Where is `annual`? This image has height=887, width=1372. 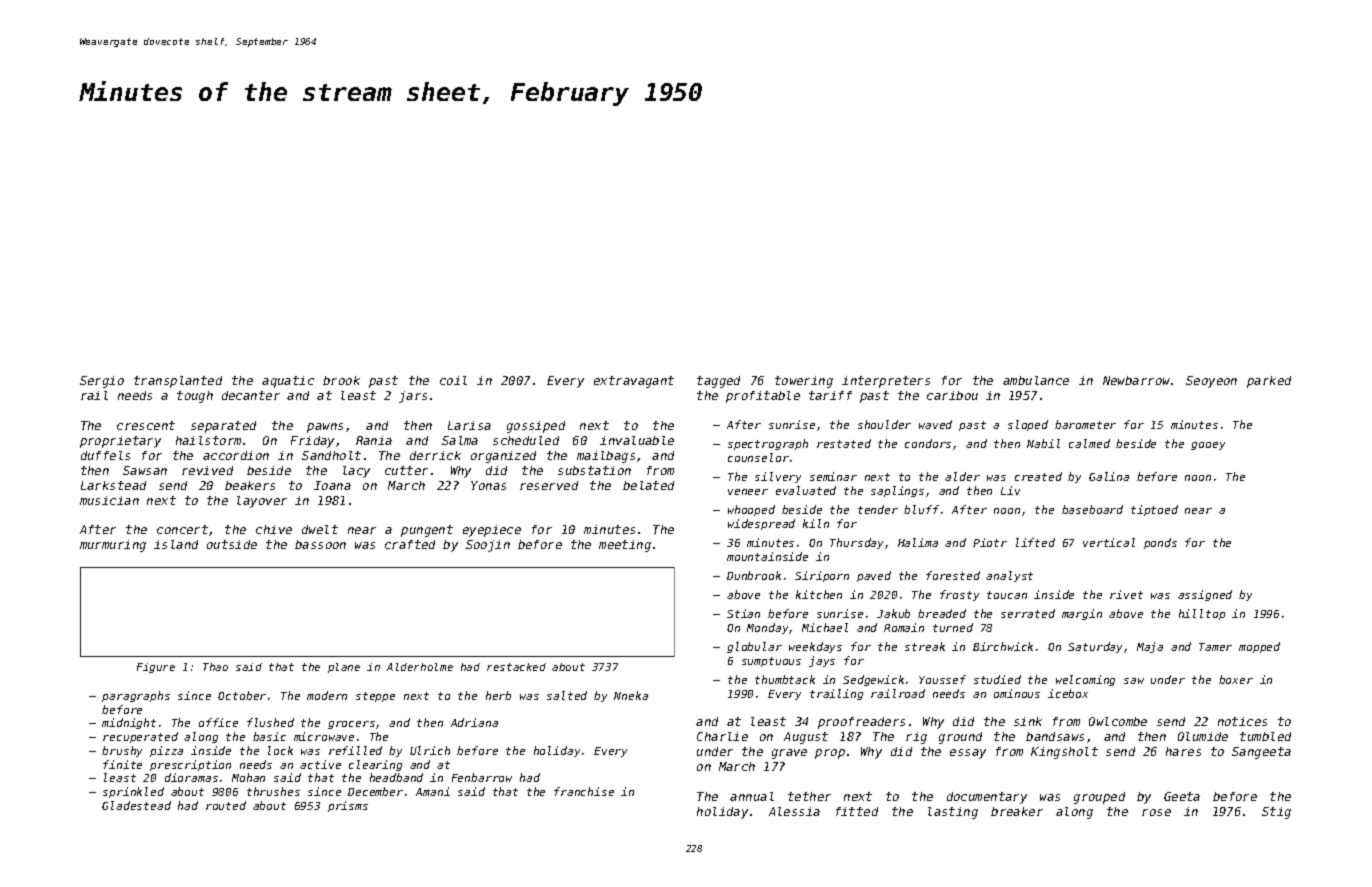
annual is located at coordinates (752, 796).
